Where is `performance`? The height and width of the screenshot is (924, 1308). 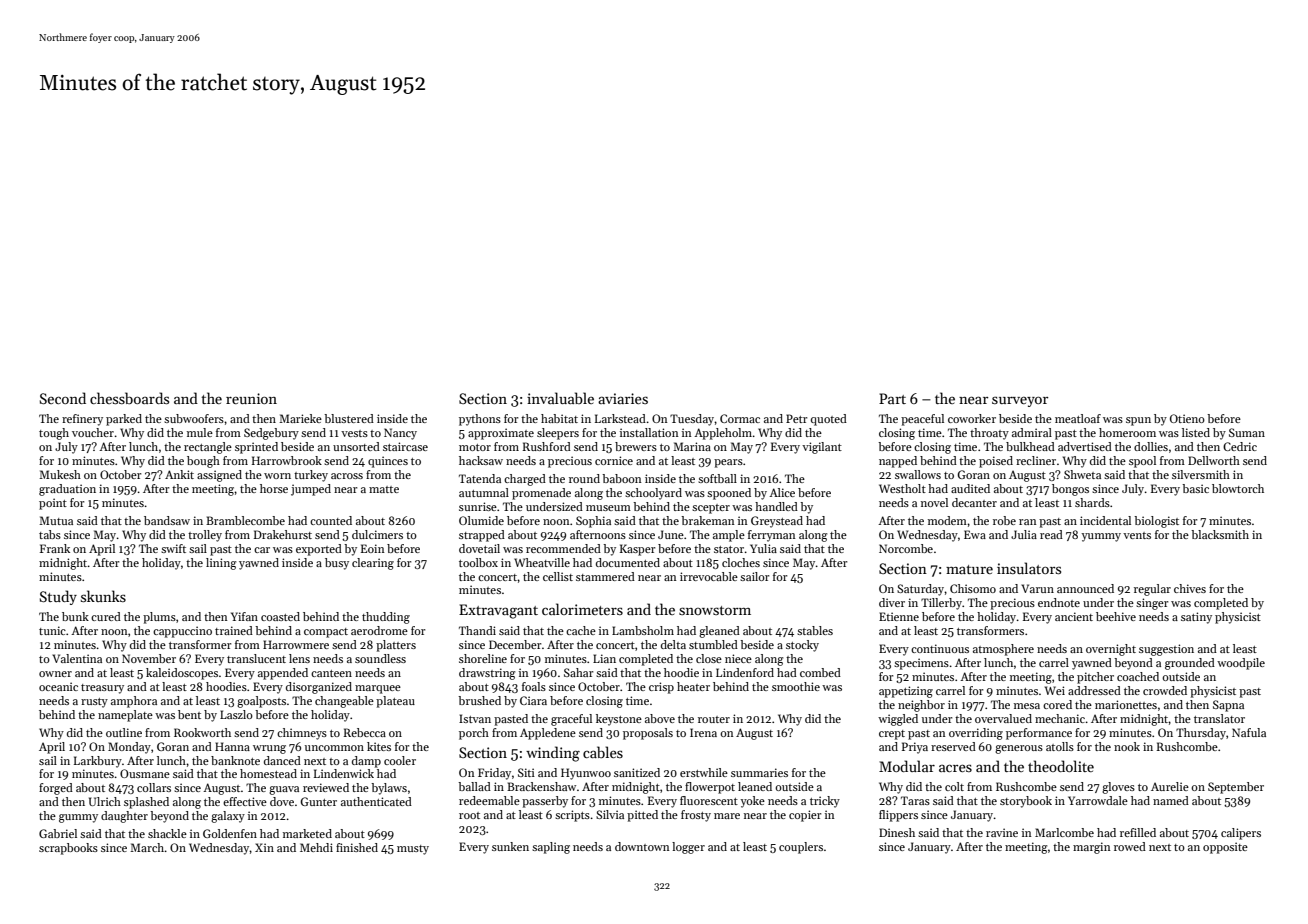 performance is located at coordinates (1039, 734).
